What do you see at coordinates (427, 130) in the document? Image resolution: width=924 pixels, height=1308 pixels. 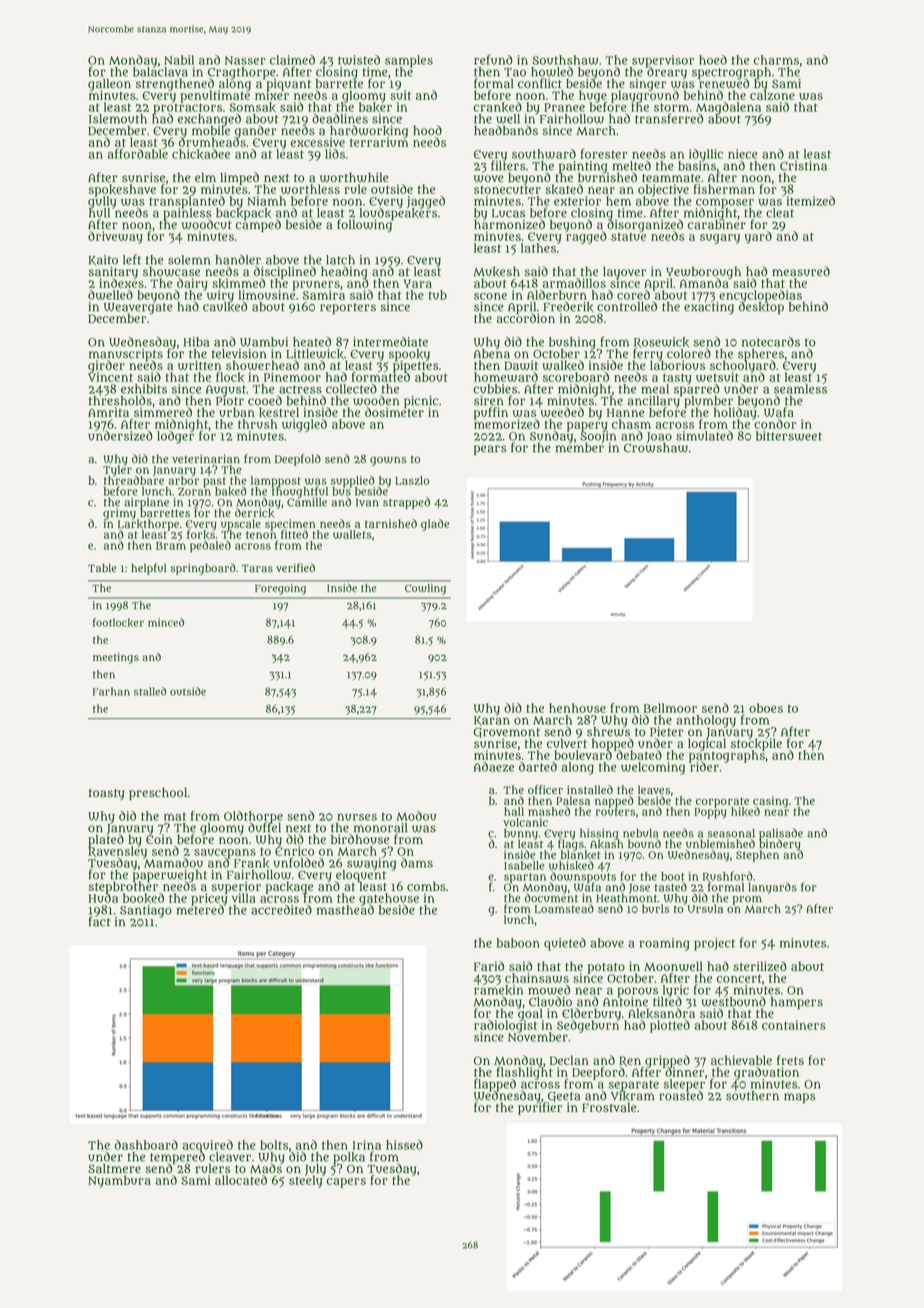 I see `hood` at bounding box center [427, 130].
